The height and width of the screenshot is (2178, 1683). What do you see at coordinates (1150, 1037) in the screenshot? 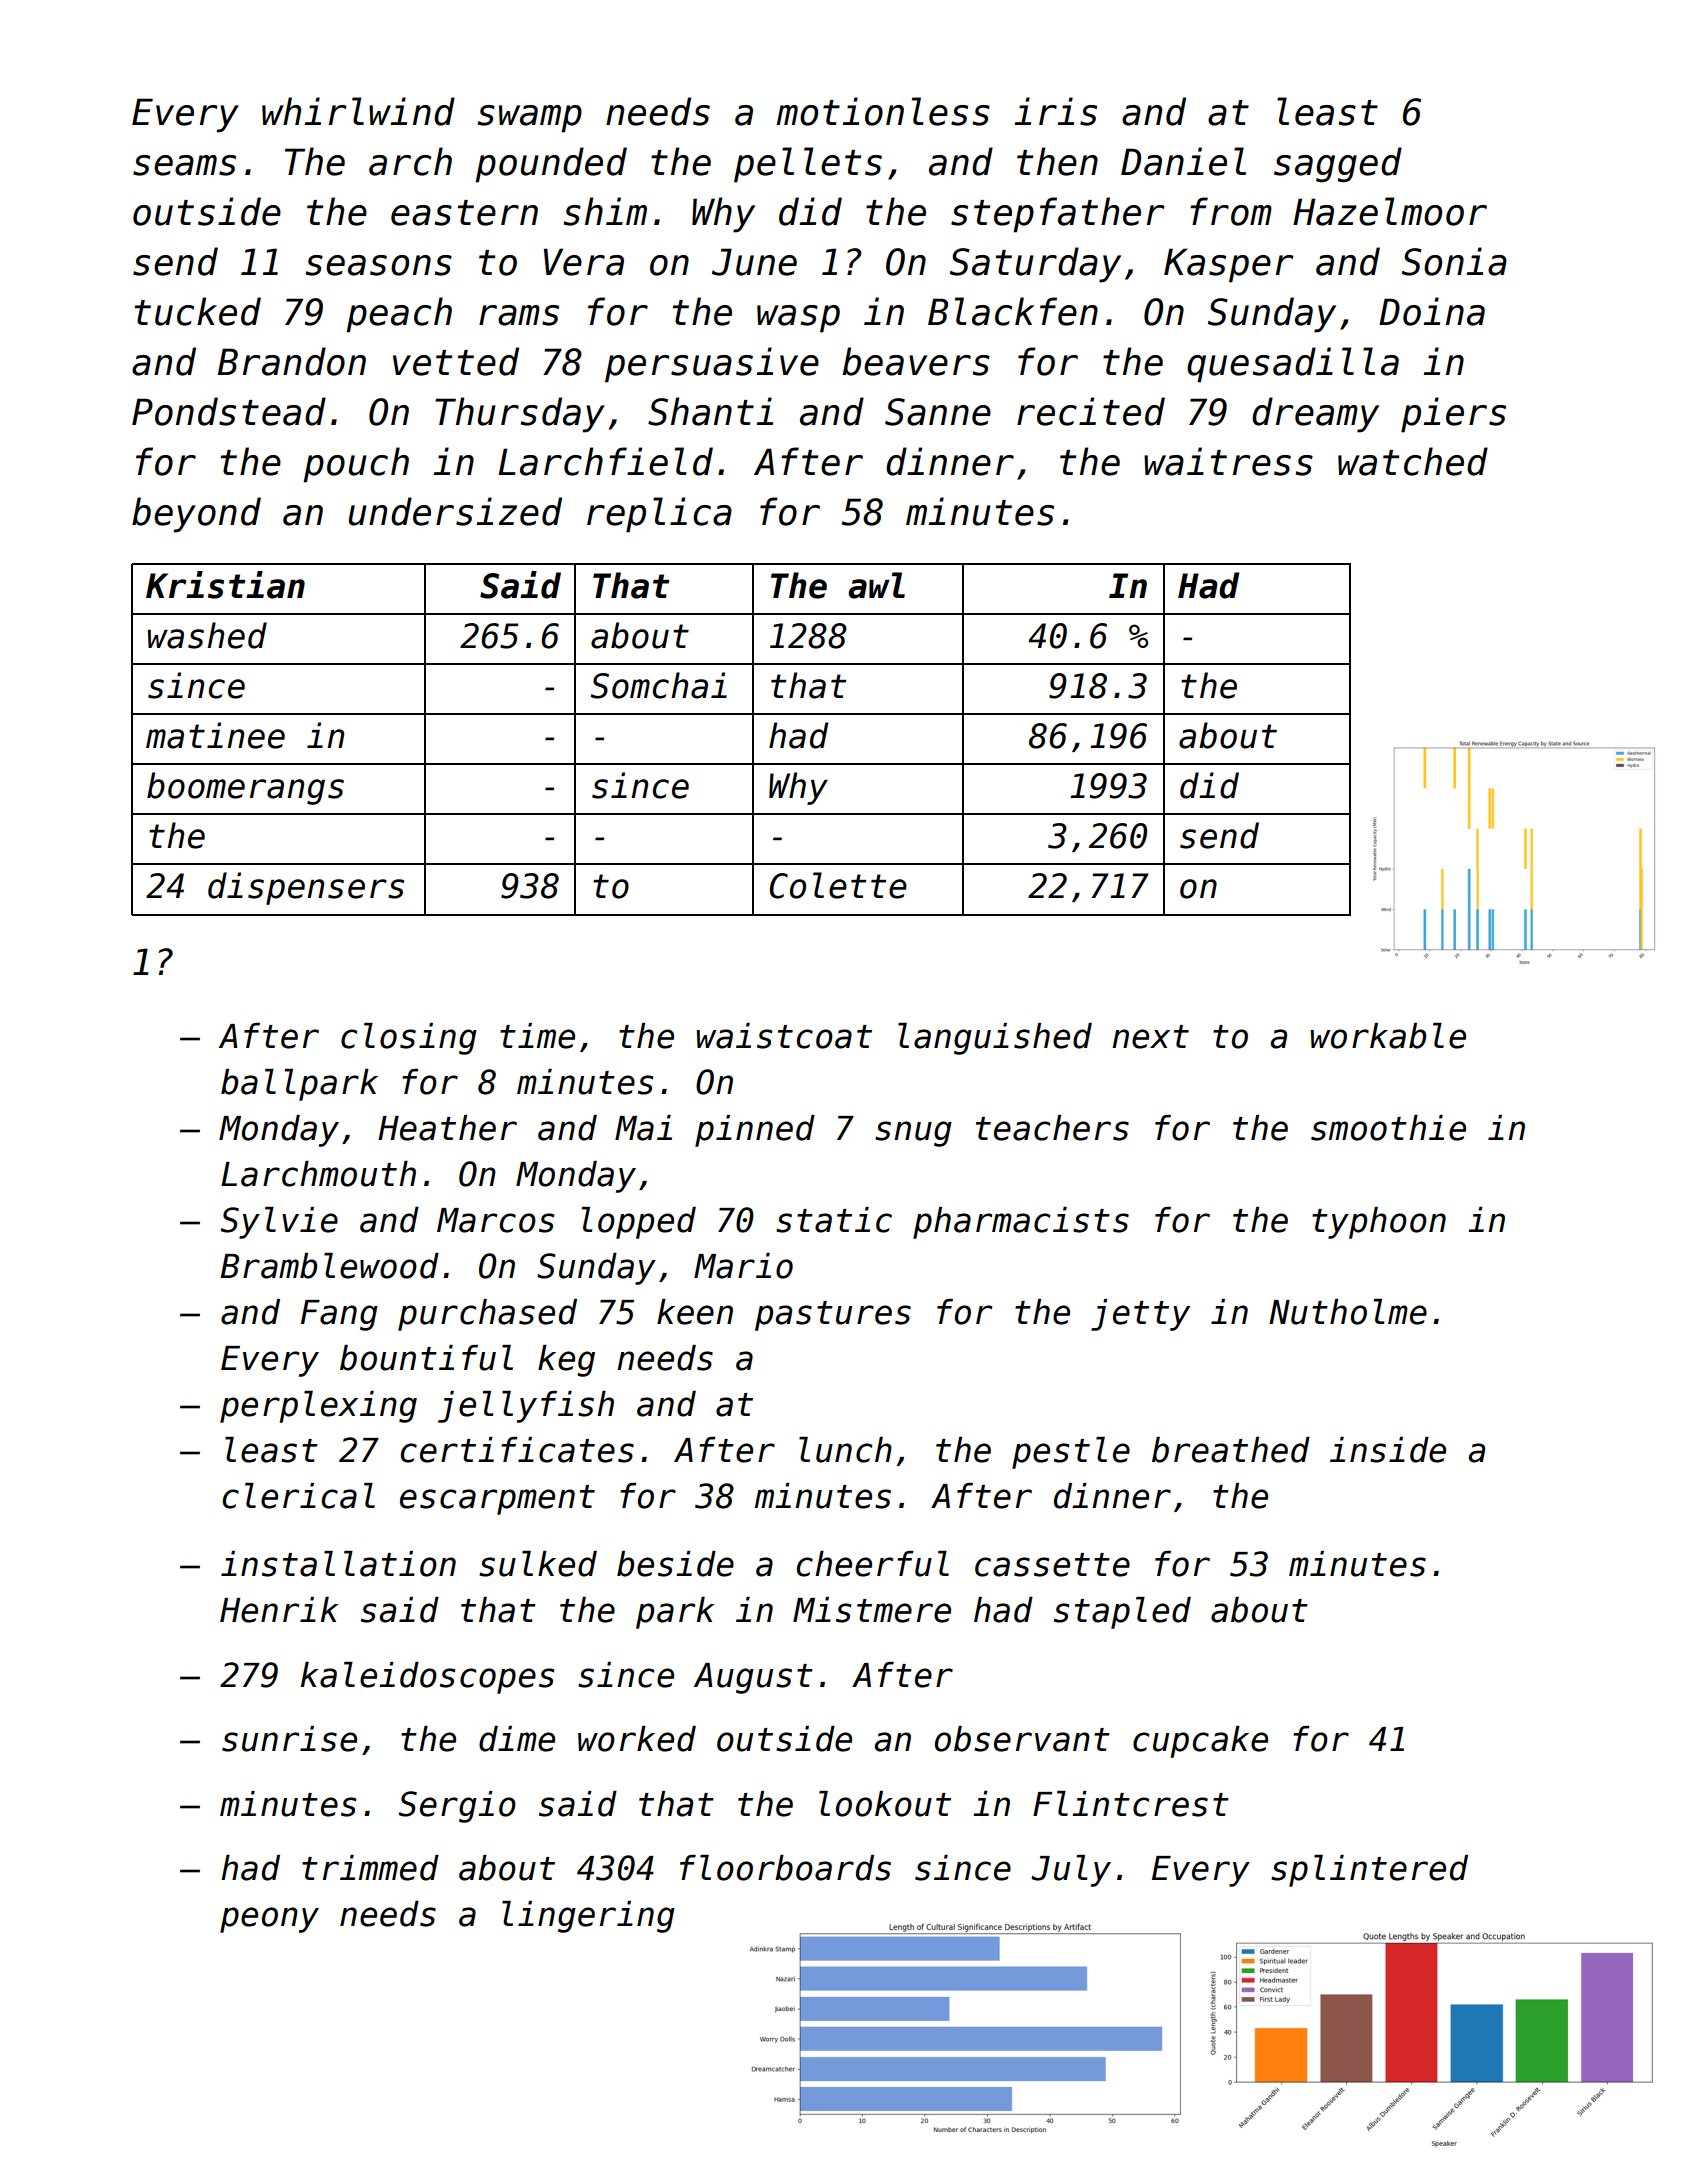
I see `next` at bounding box center [1150, 1037].
